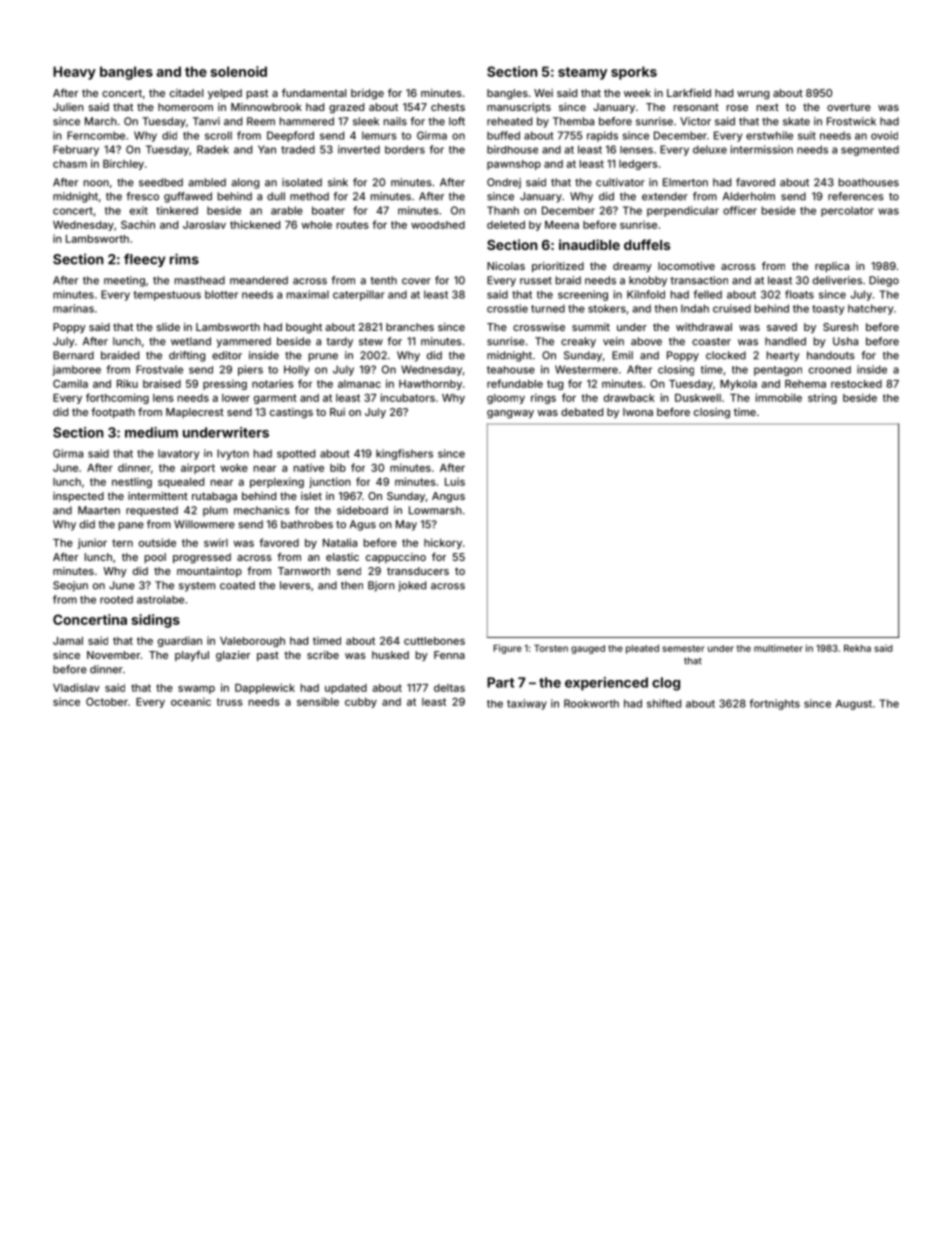 This image has height=1233, width=952. Describe the element at coordinates (438, 225) in the image. I see `woodshed` at that location.
